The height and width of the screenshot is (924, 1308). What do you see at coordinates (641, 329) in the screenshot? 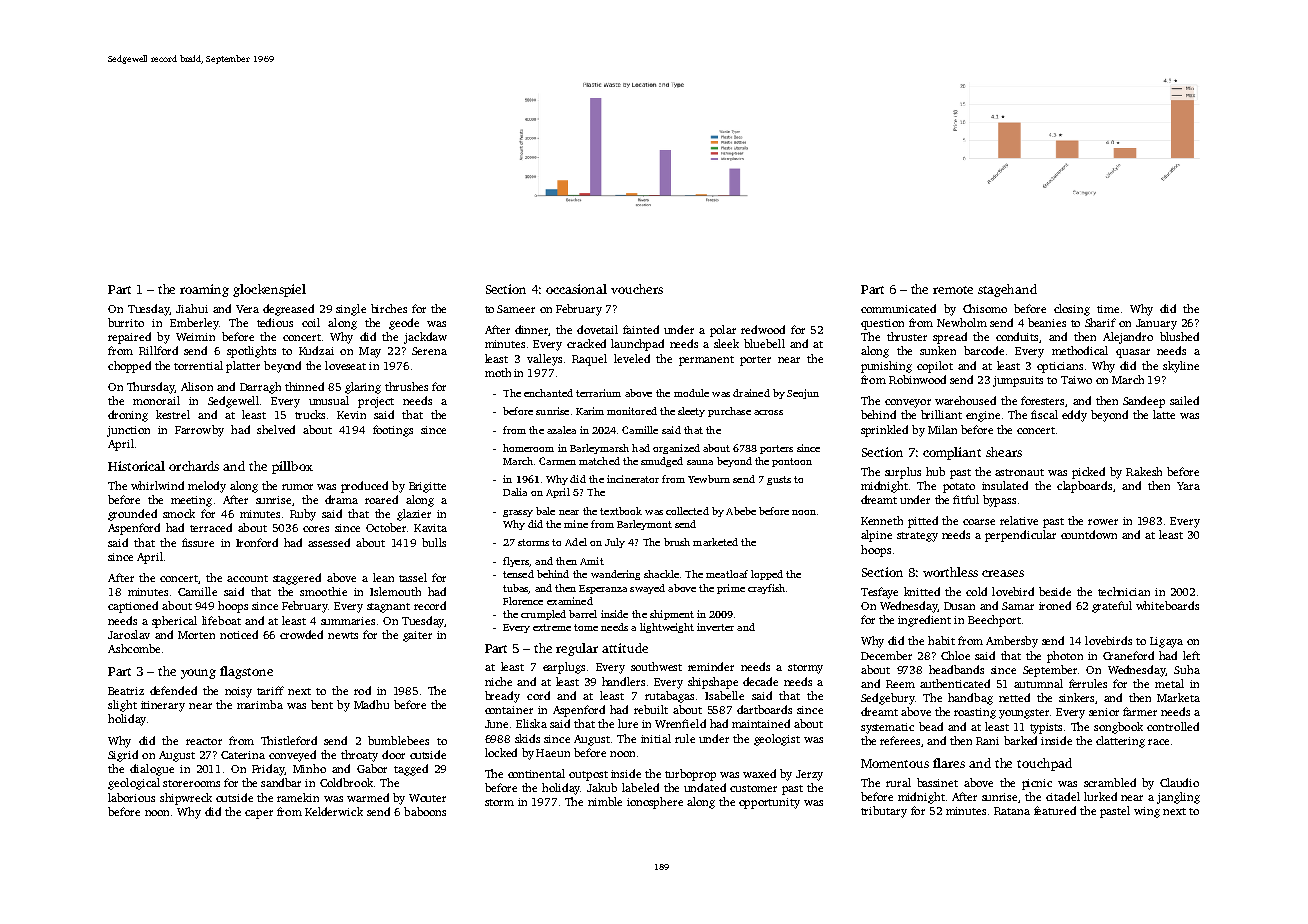
I see `fainted` at bounding box center [641, 329].
